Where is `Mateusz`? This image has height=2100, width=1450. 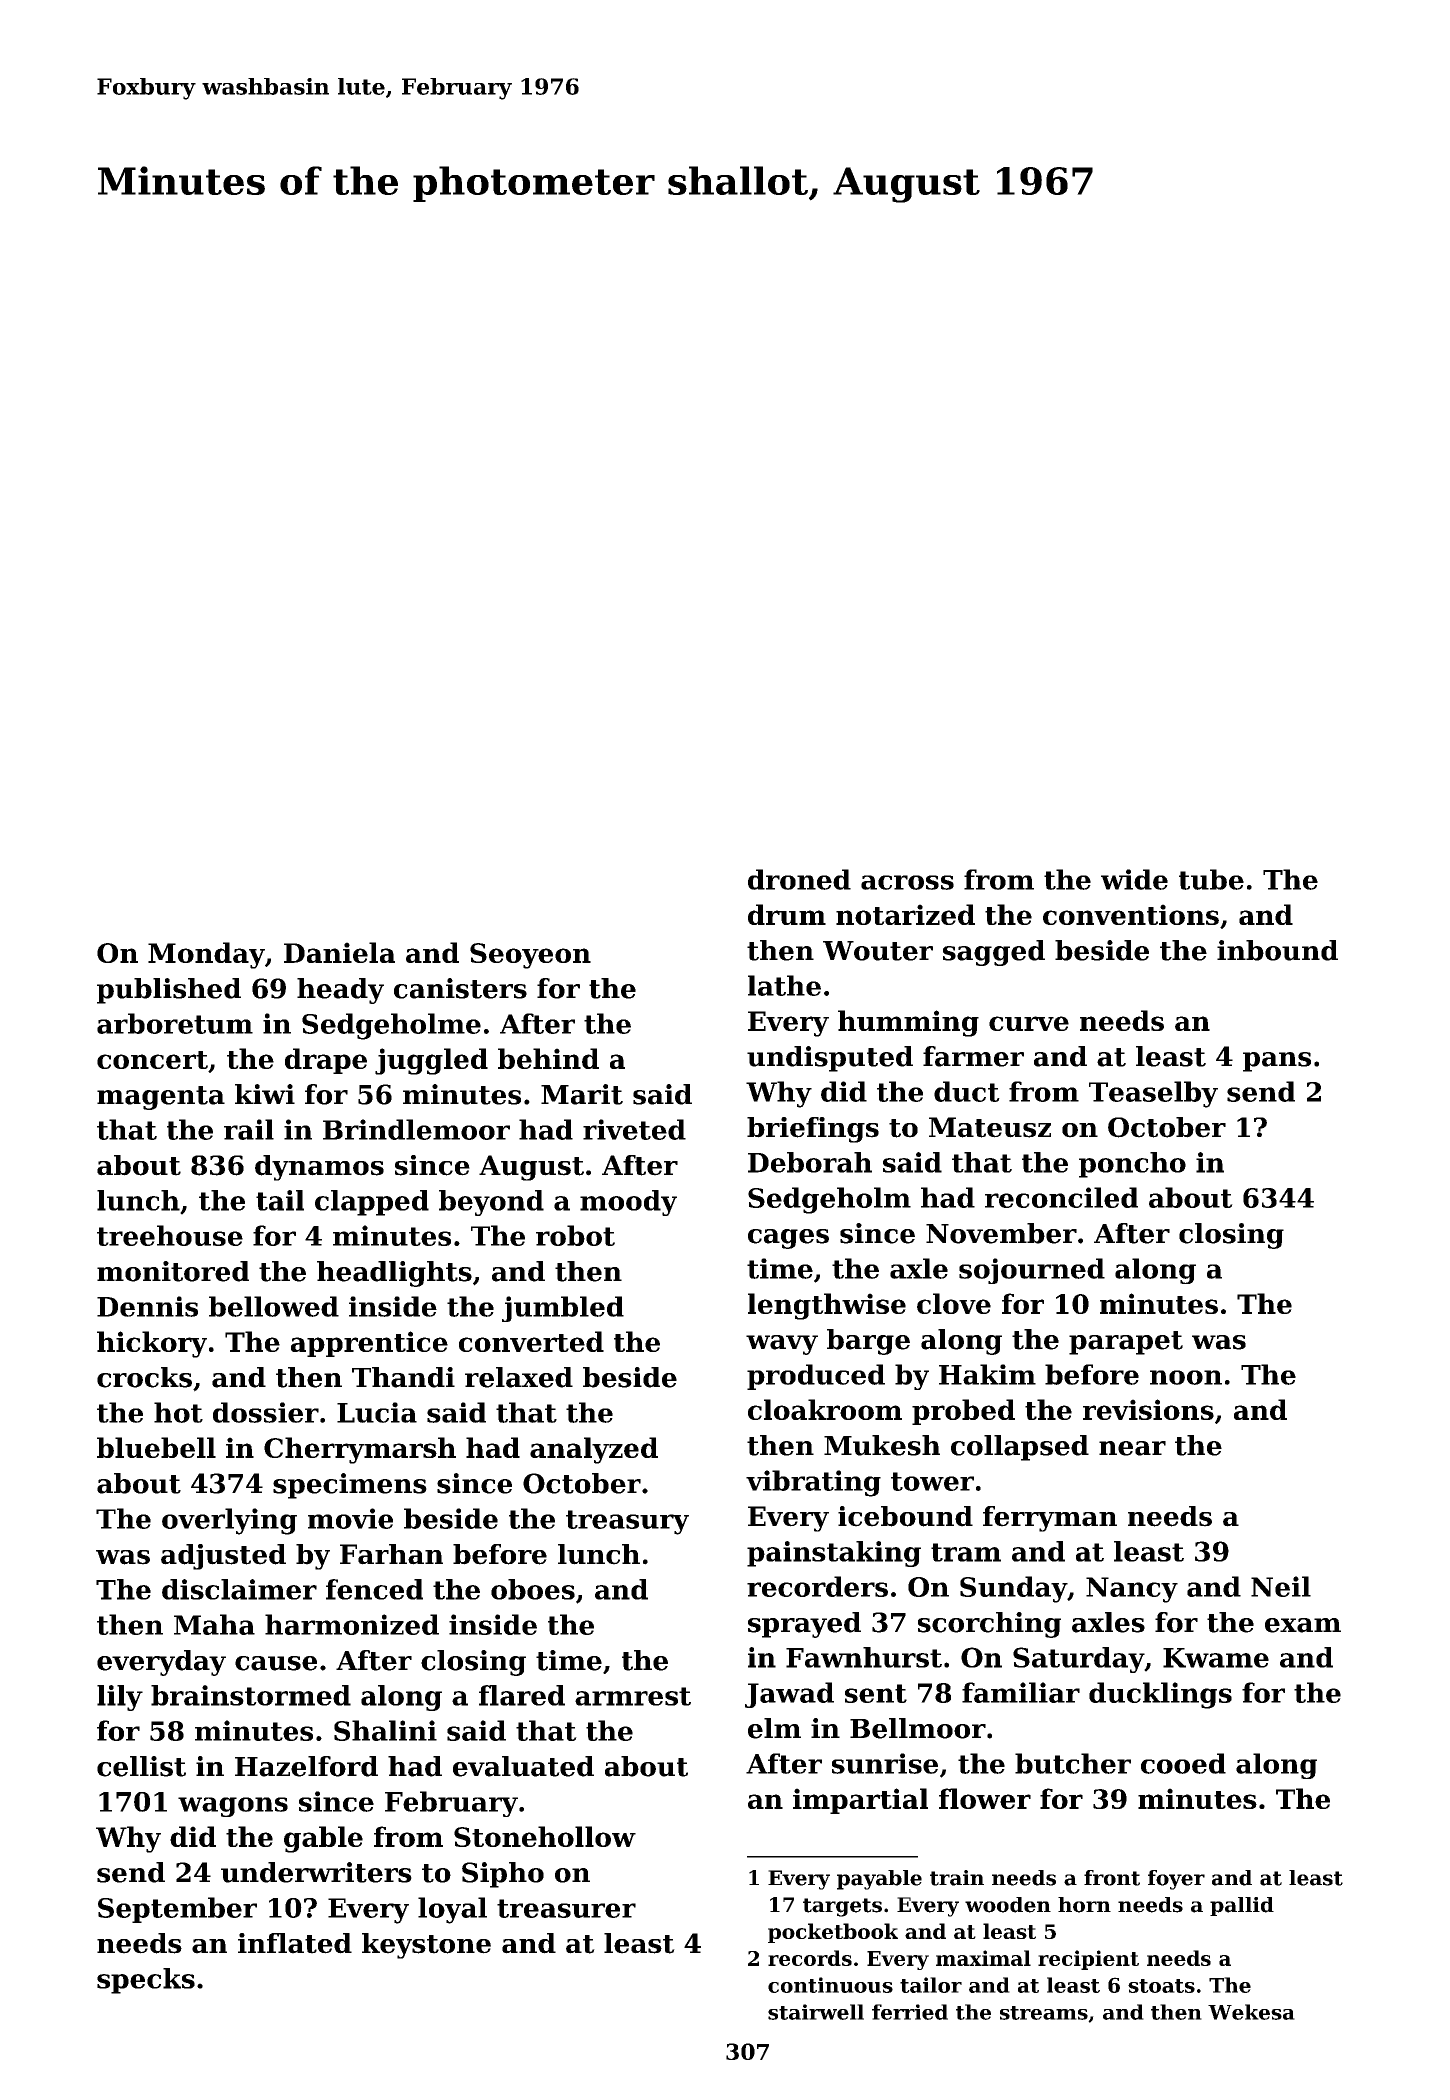
Mateusz is located at coordinates (990, 1127).
